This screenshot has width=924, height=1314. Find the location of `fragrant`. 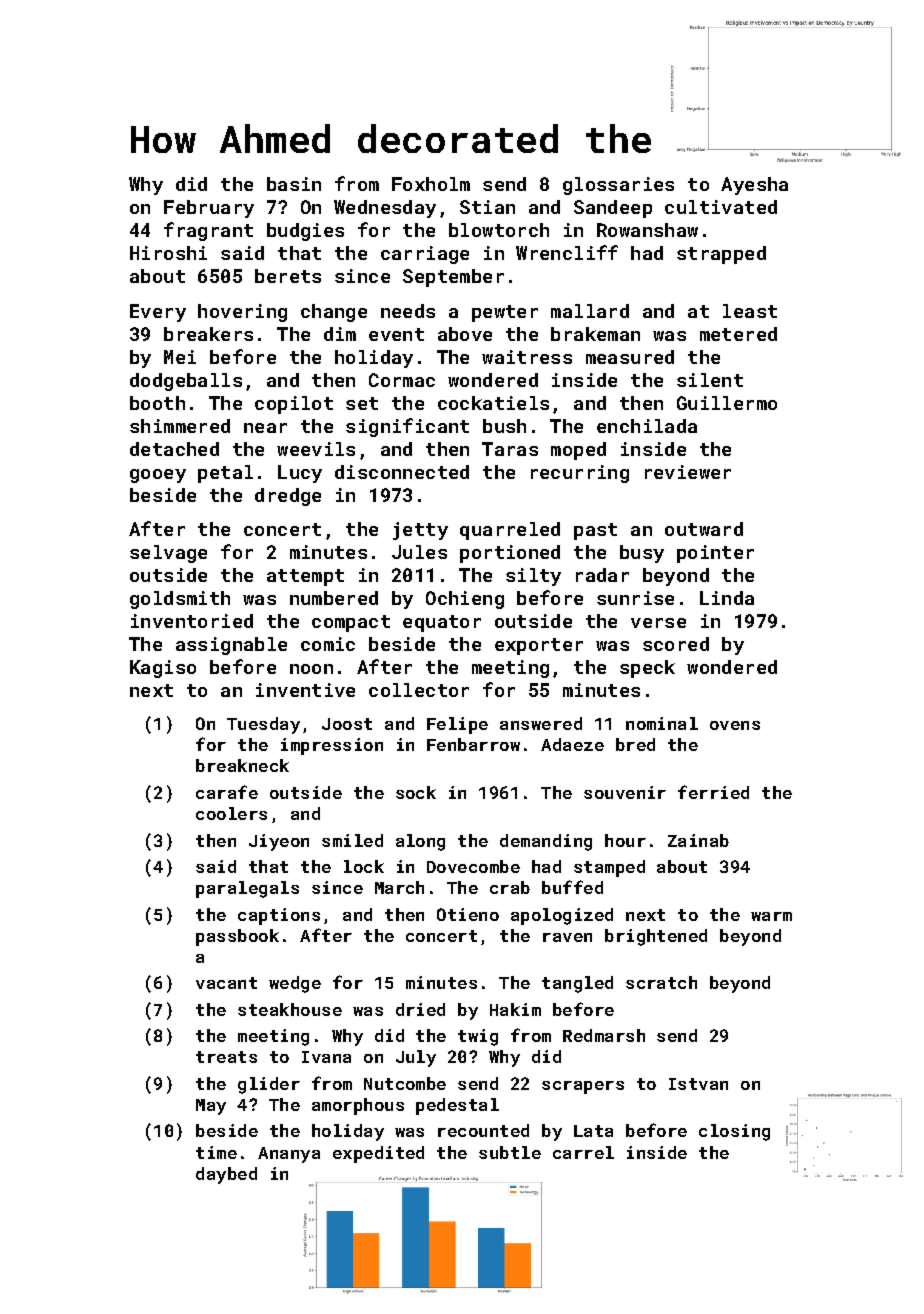

fragrant is located at coordinates (208, 231).
